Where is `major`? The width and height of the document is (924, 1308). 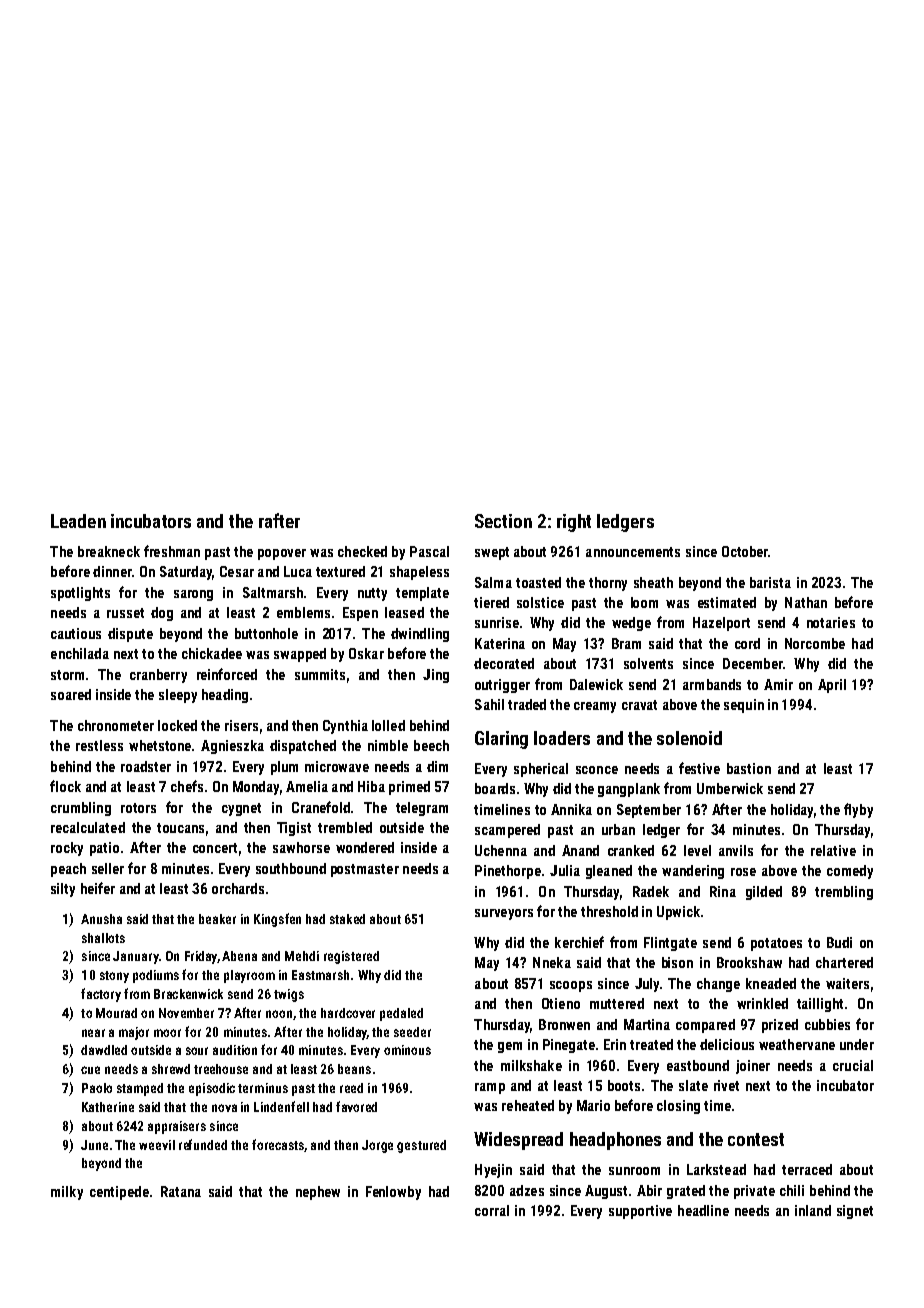 major is located at coordinates (134, 1033).
